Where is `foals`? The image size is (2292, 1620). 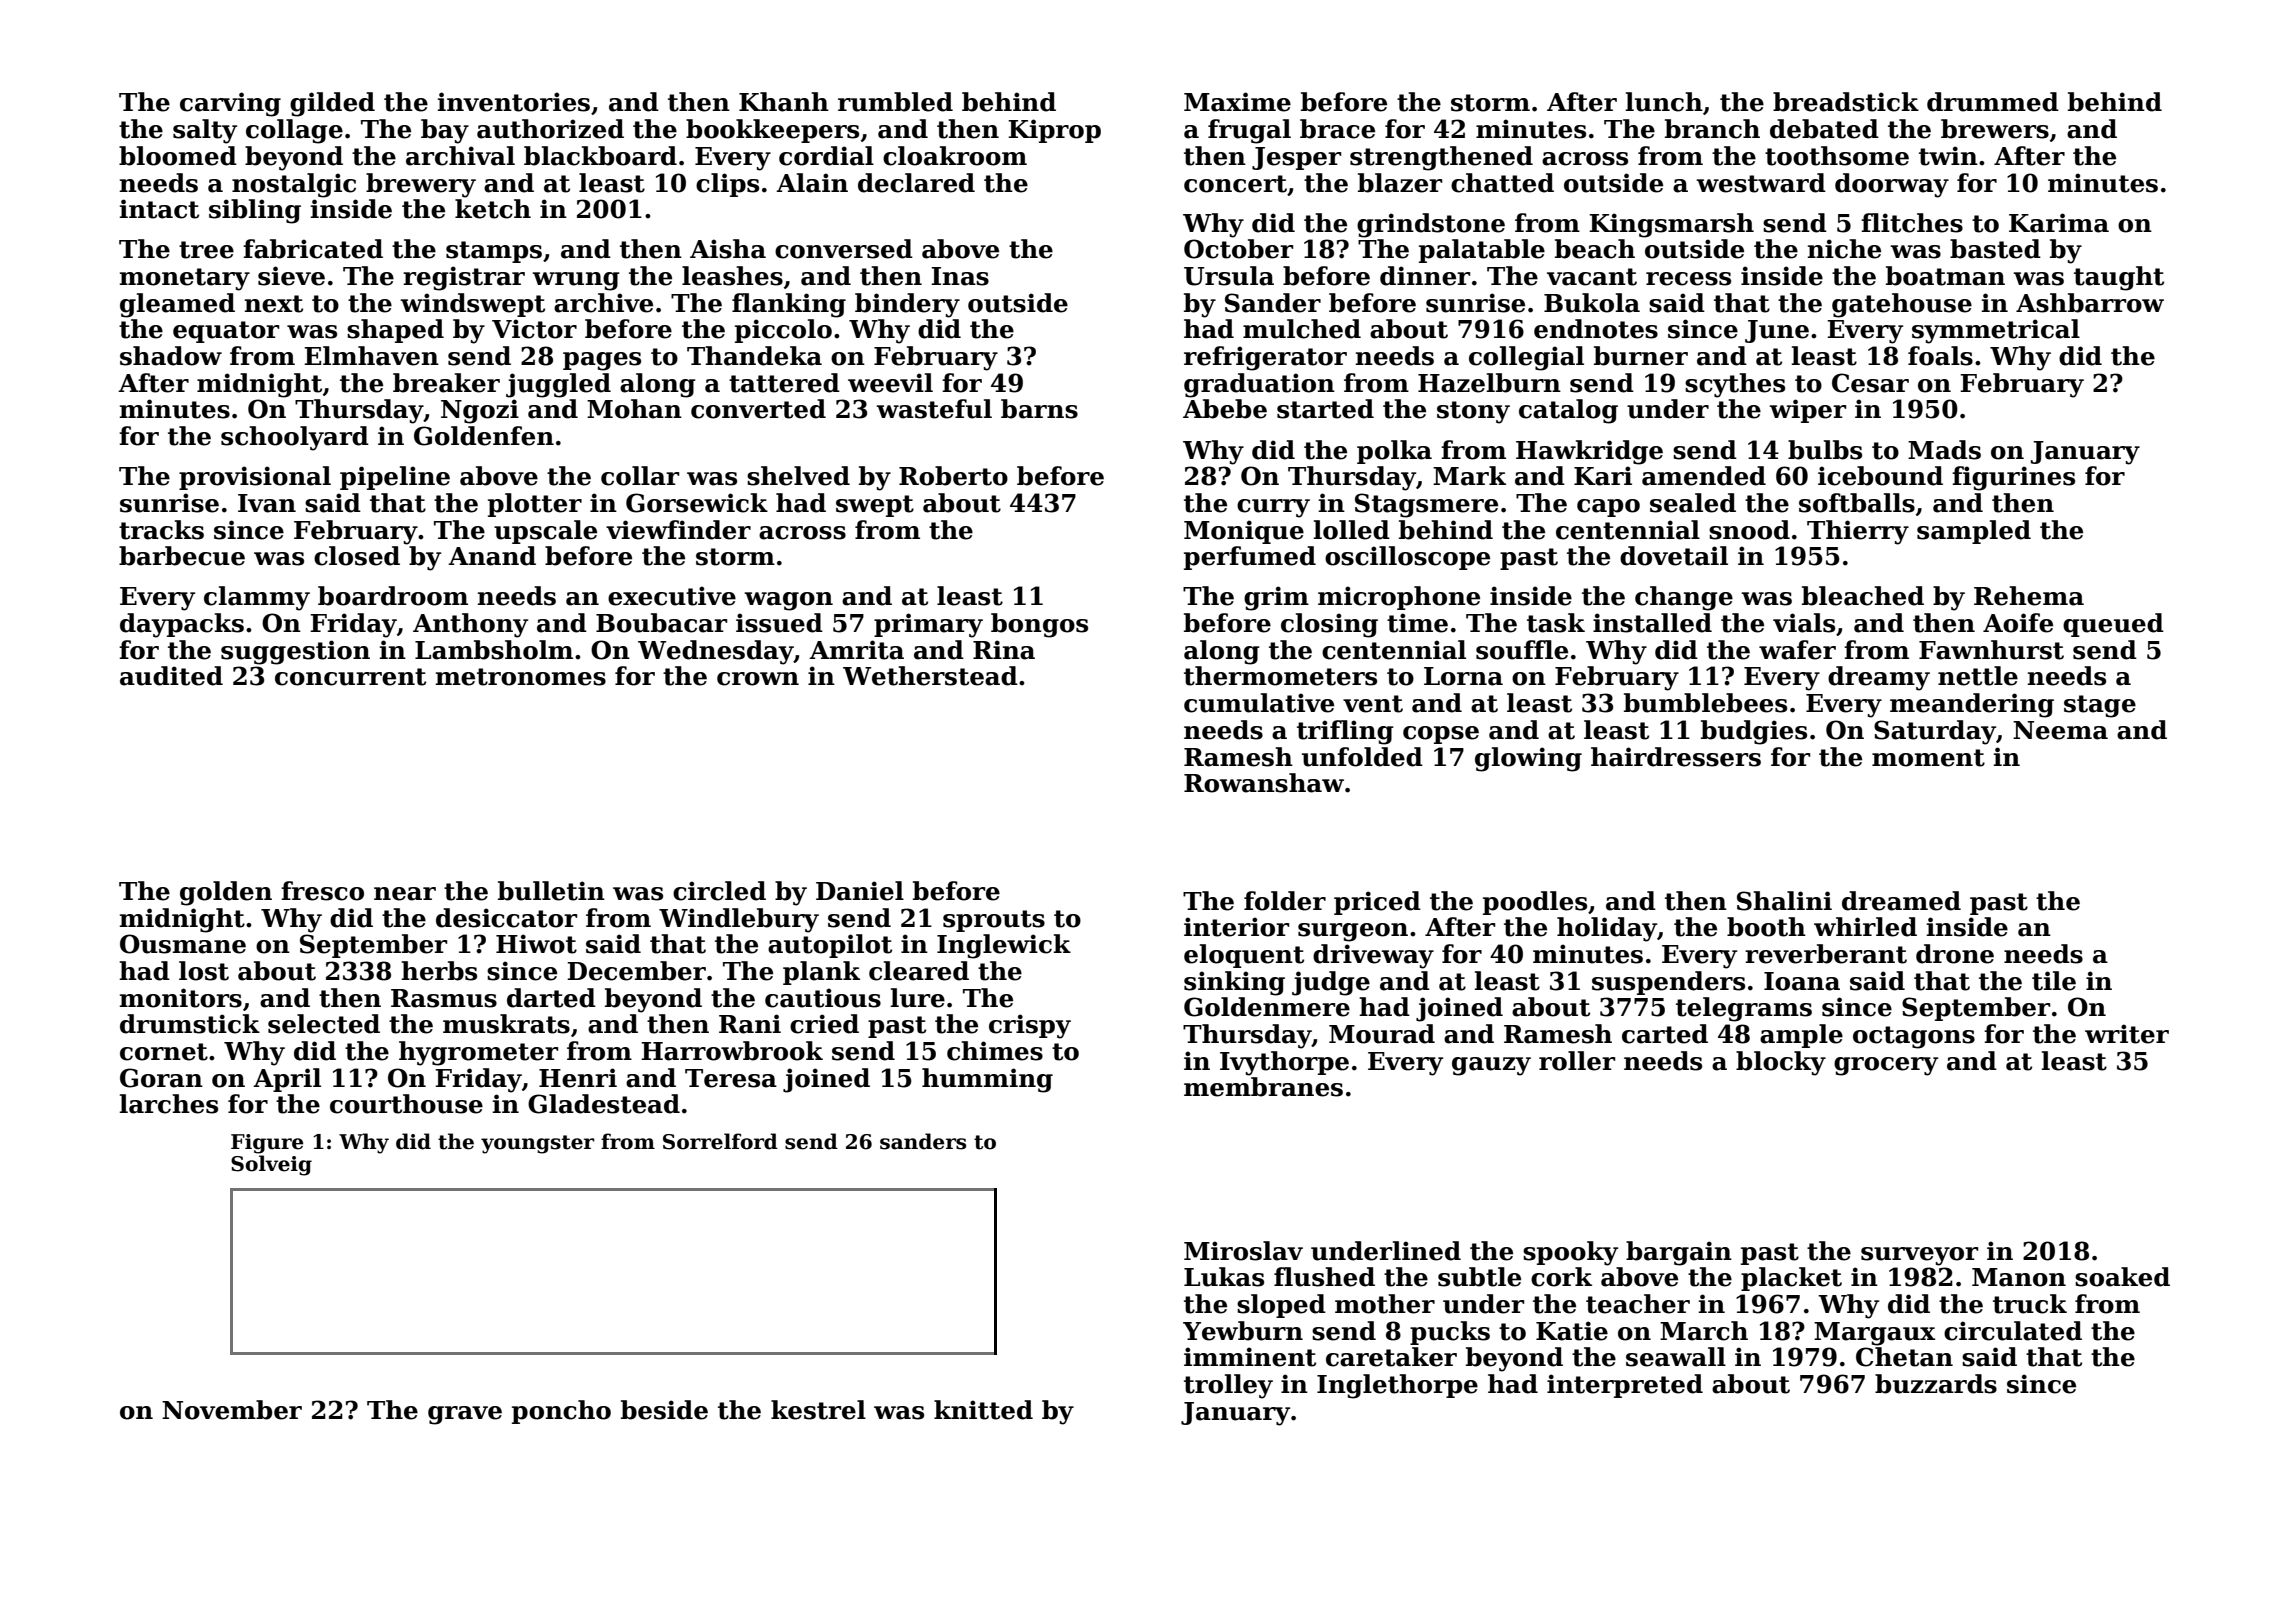 foals is located at coordinates (1940, 356).
